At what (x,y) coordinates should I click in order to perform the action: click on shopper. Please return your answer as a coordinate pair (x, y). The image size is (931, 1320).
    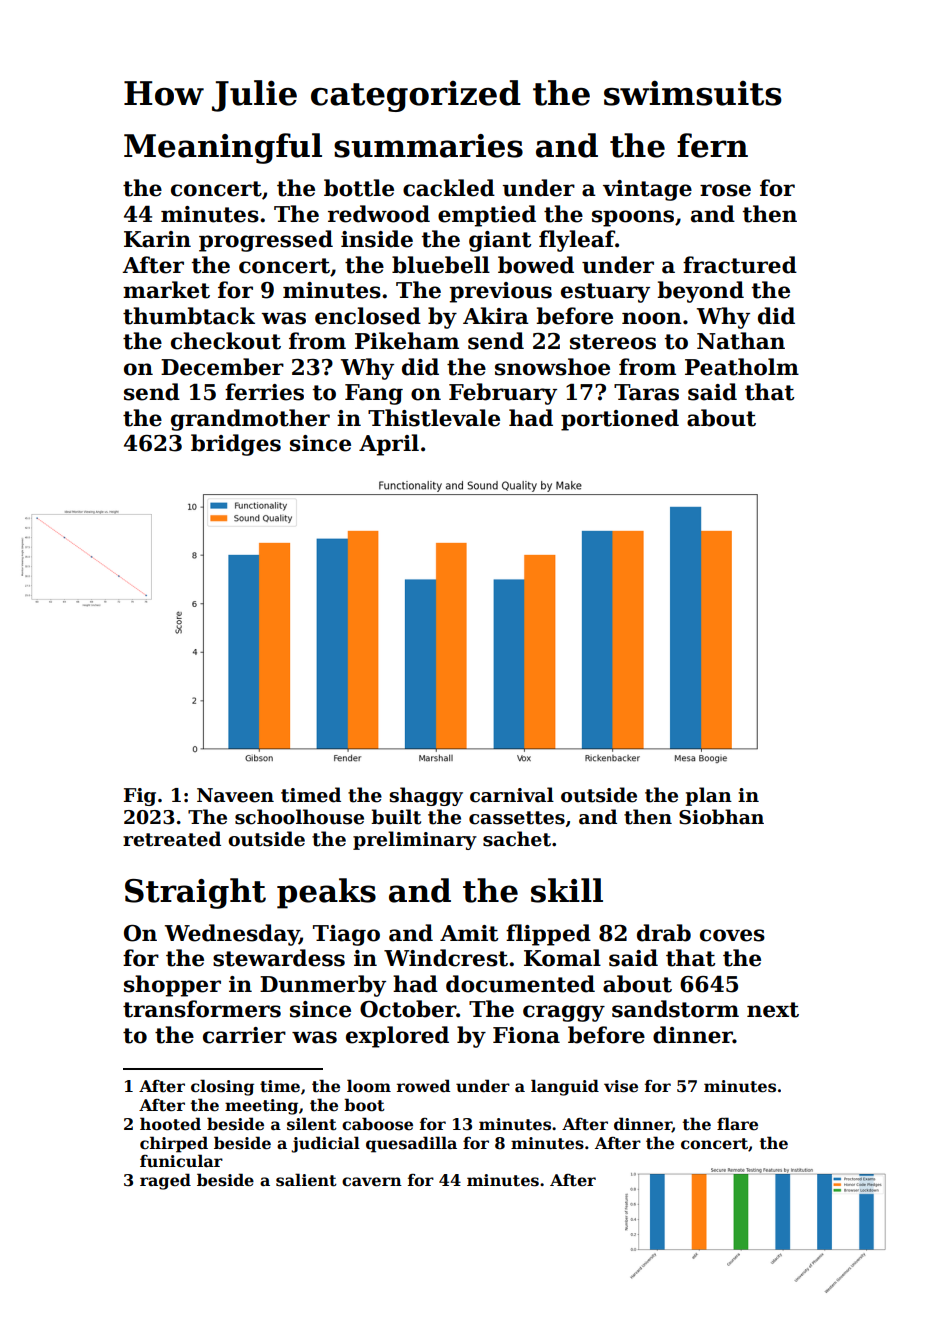
    Looking at the image, I should click on (172, 986).
